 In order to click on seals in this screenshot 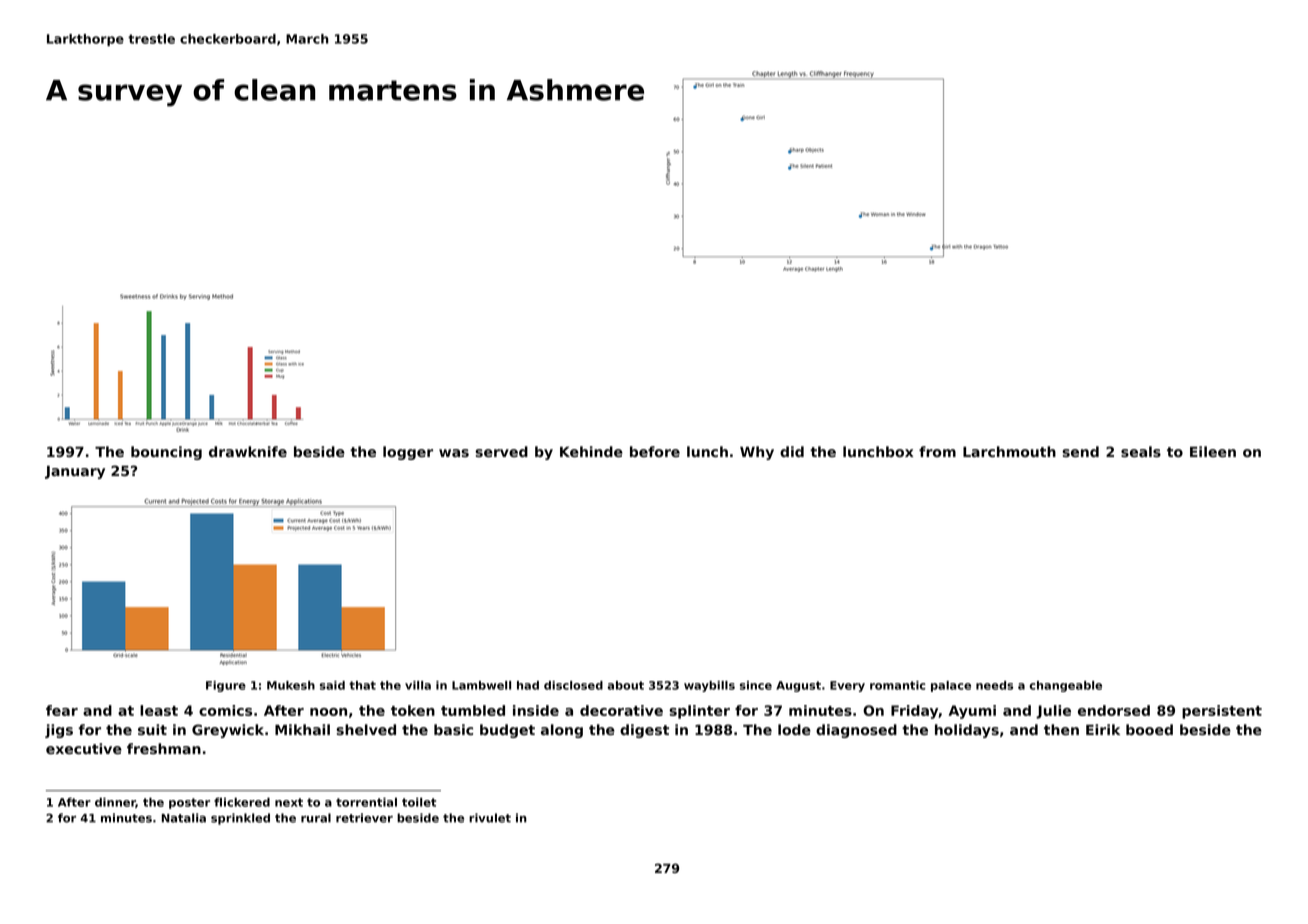, I will do `click(1141, 451)`.
